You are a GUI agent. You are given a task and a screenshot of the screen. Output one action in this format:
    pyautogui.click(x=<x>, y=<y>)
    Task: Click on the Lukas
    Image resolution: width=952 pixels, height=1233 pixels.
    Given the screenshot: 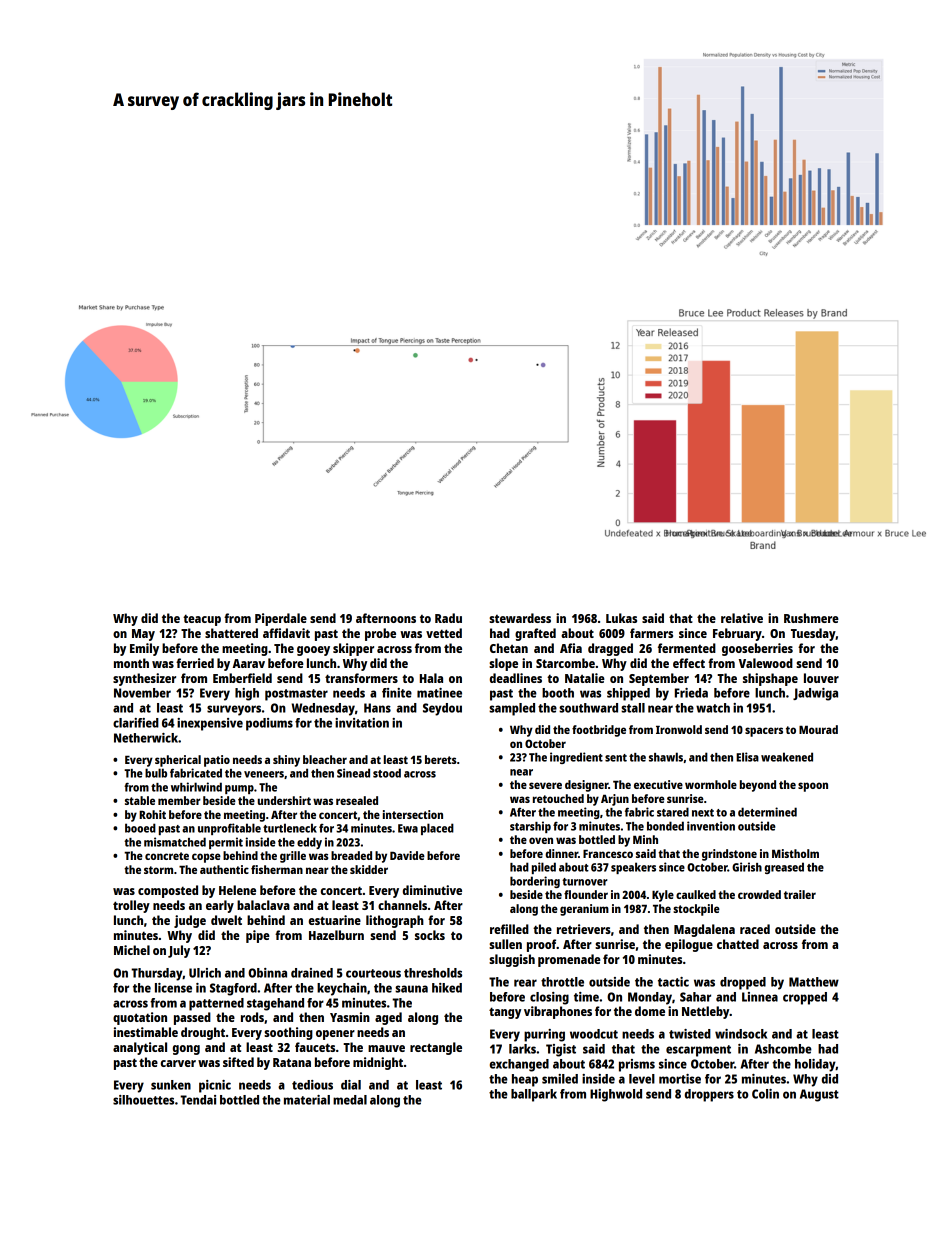 What is the action you would take?
    pyautogui.click(x=621, y=618)
